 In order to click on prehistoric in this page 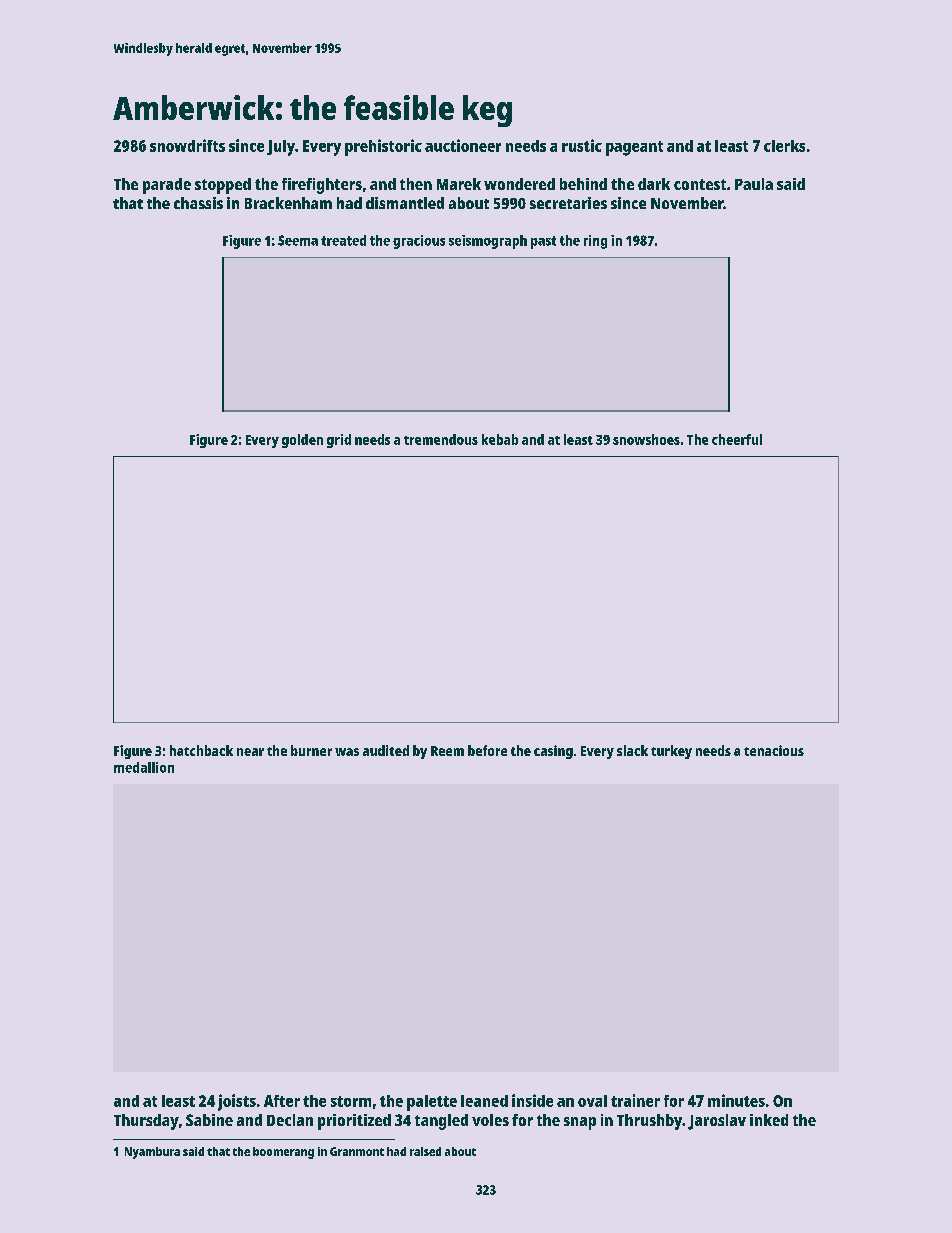, I will do `click(383, 147)`.
